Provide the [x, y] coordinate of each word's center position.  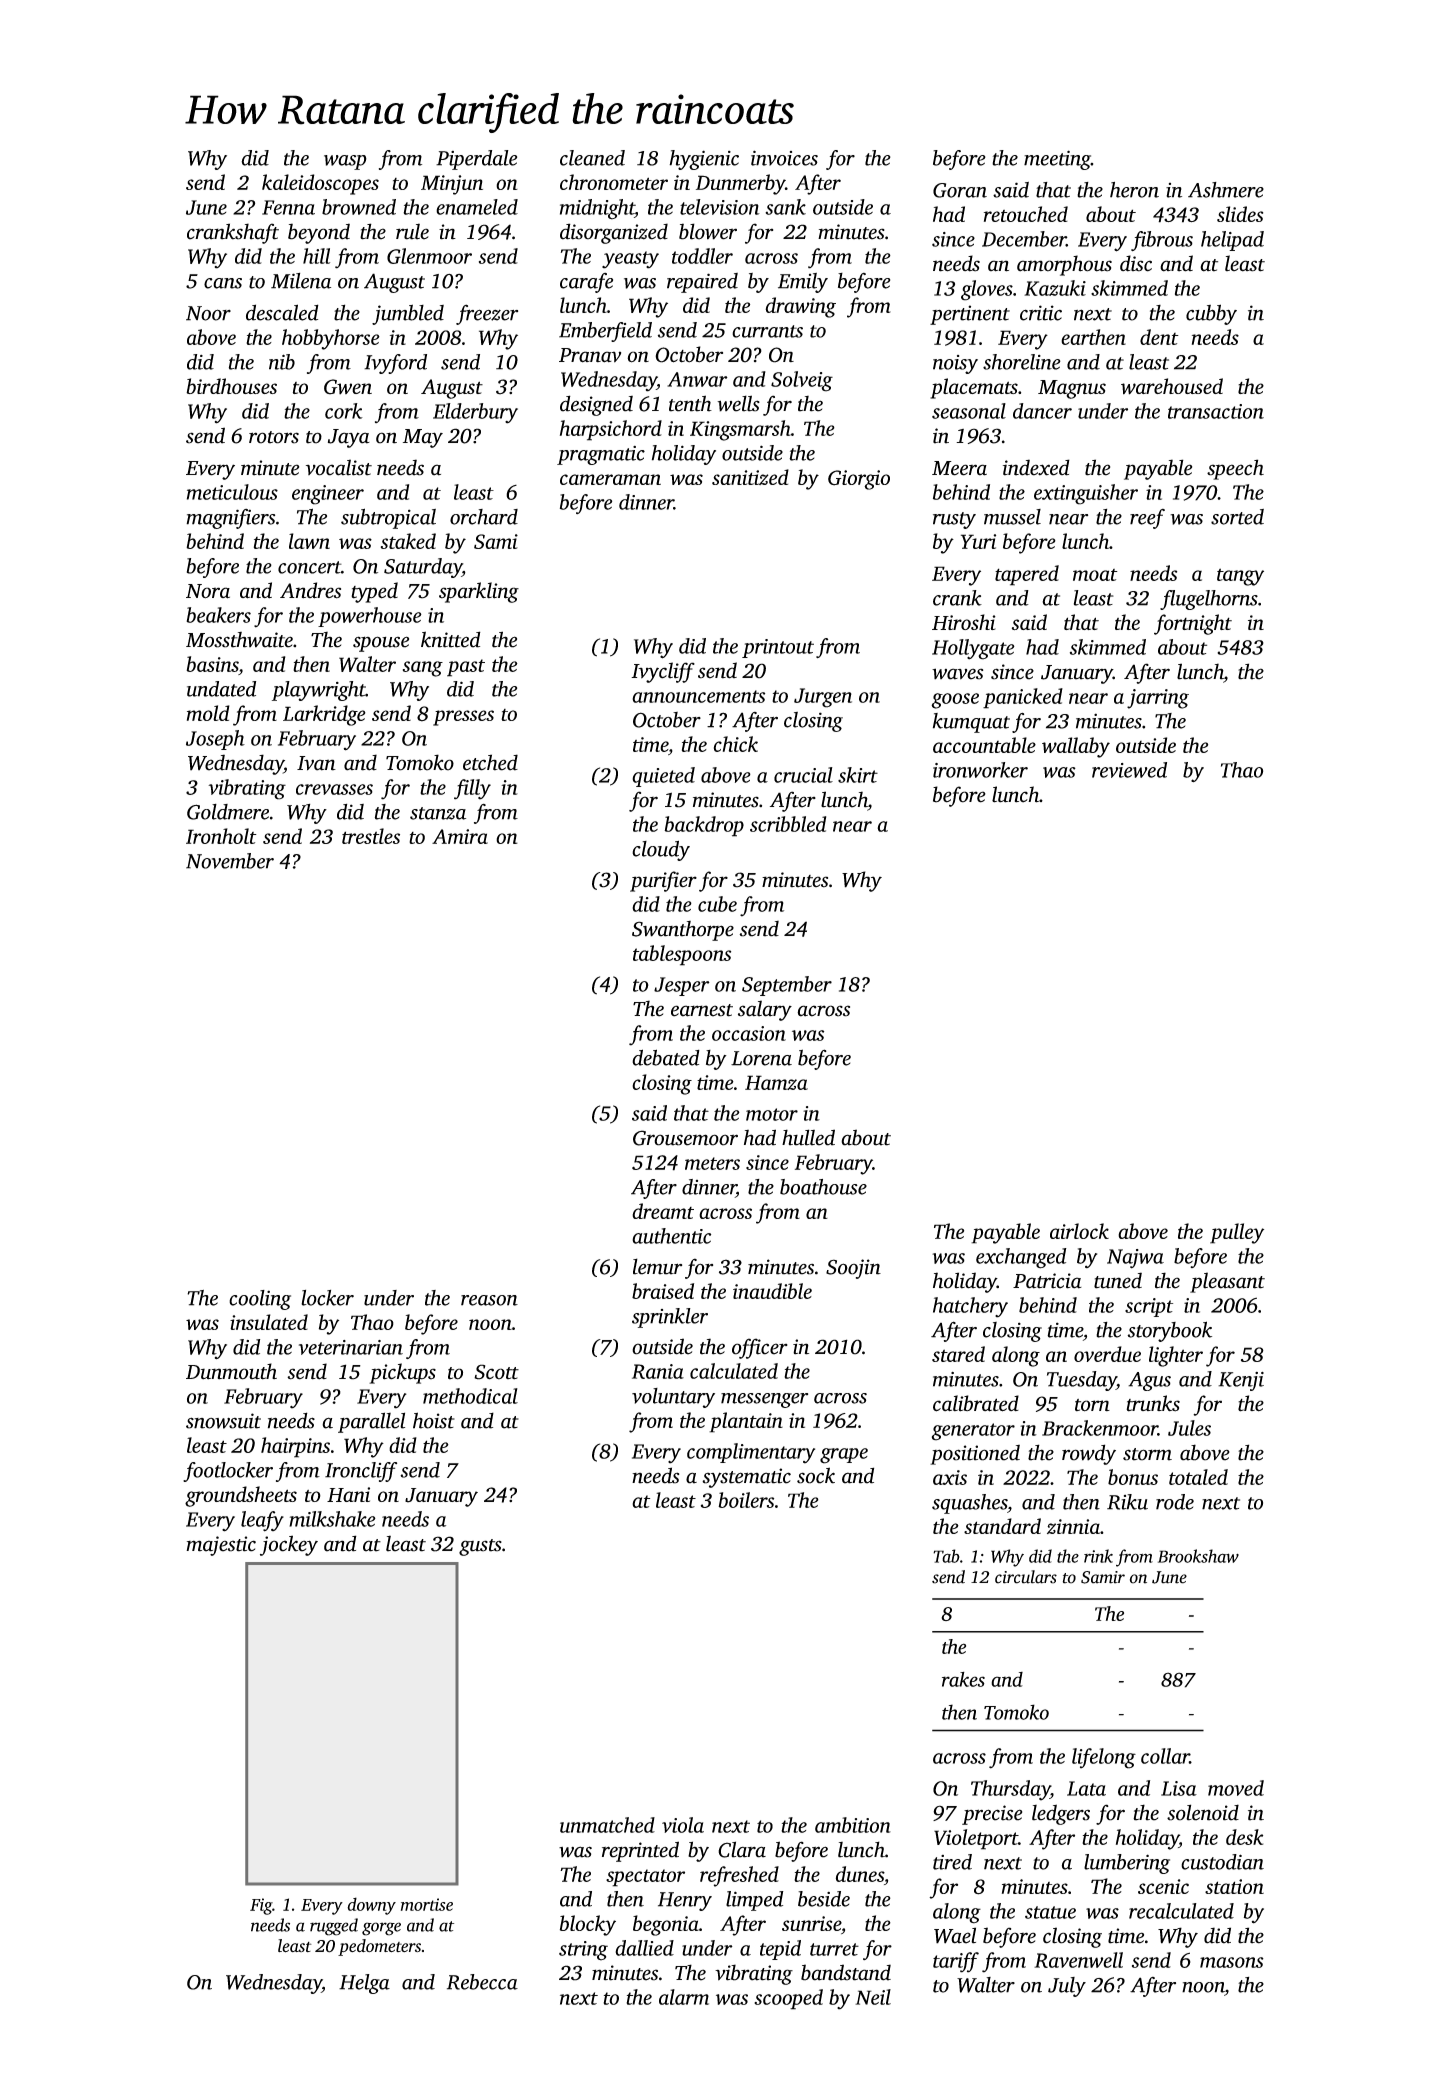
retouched [1026, 214]
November [230, 861]
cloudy [661, 851]
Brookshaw [1198, 1556]
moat [1095, 575]
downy [371, 1906]
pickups [402, 1373]
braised [663, 1291]
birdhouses [231, 386]
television [720, 207]
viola [683, 1825]
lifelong [1104, 1758]
